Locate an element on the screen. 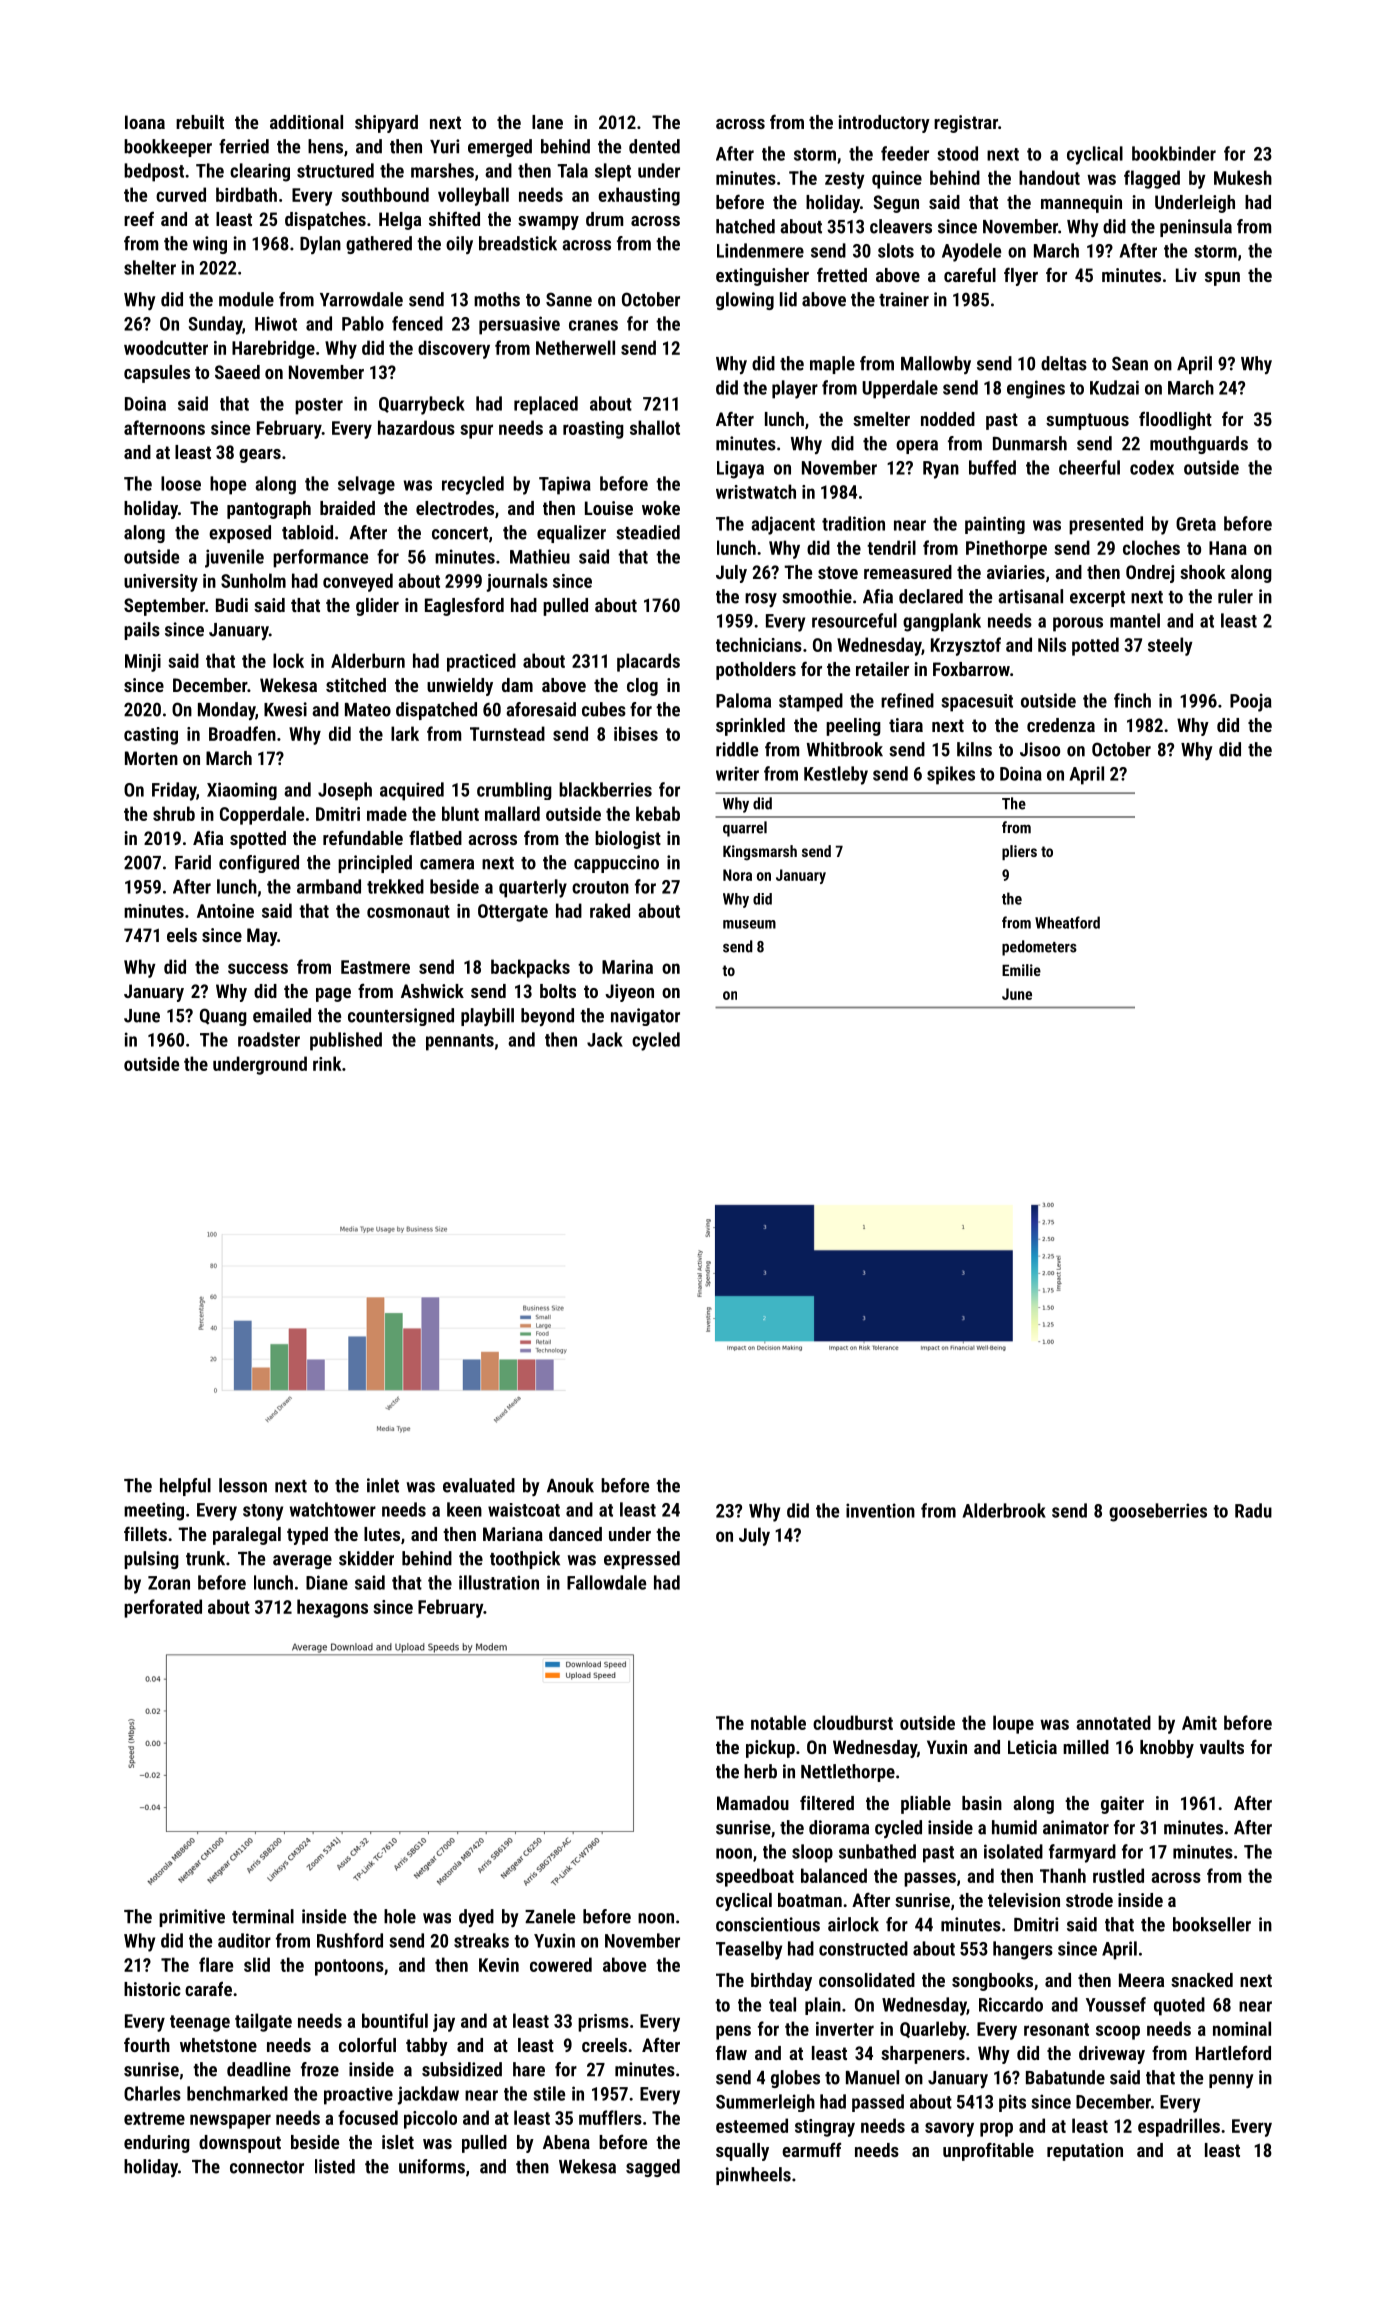 The image size is (1396, 2299). bookbinder is located at coordinates (1174, 153).
